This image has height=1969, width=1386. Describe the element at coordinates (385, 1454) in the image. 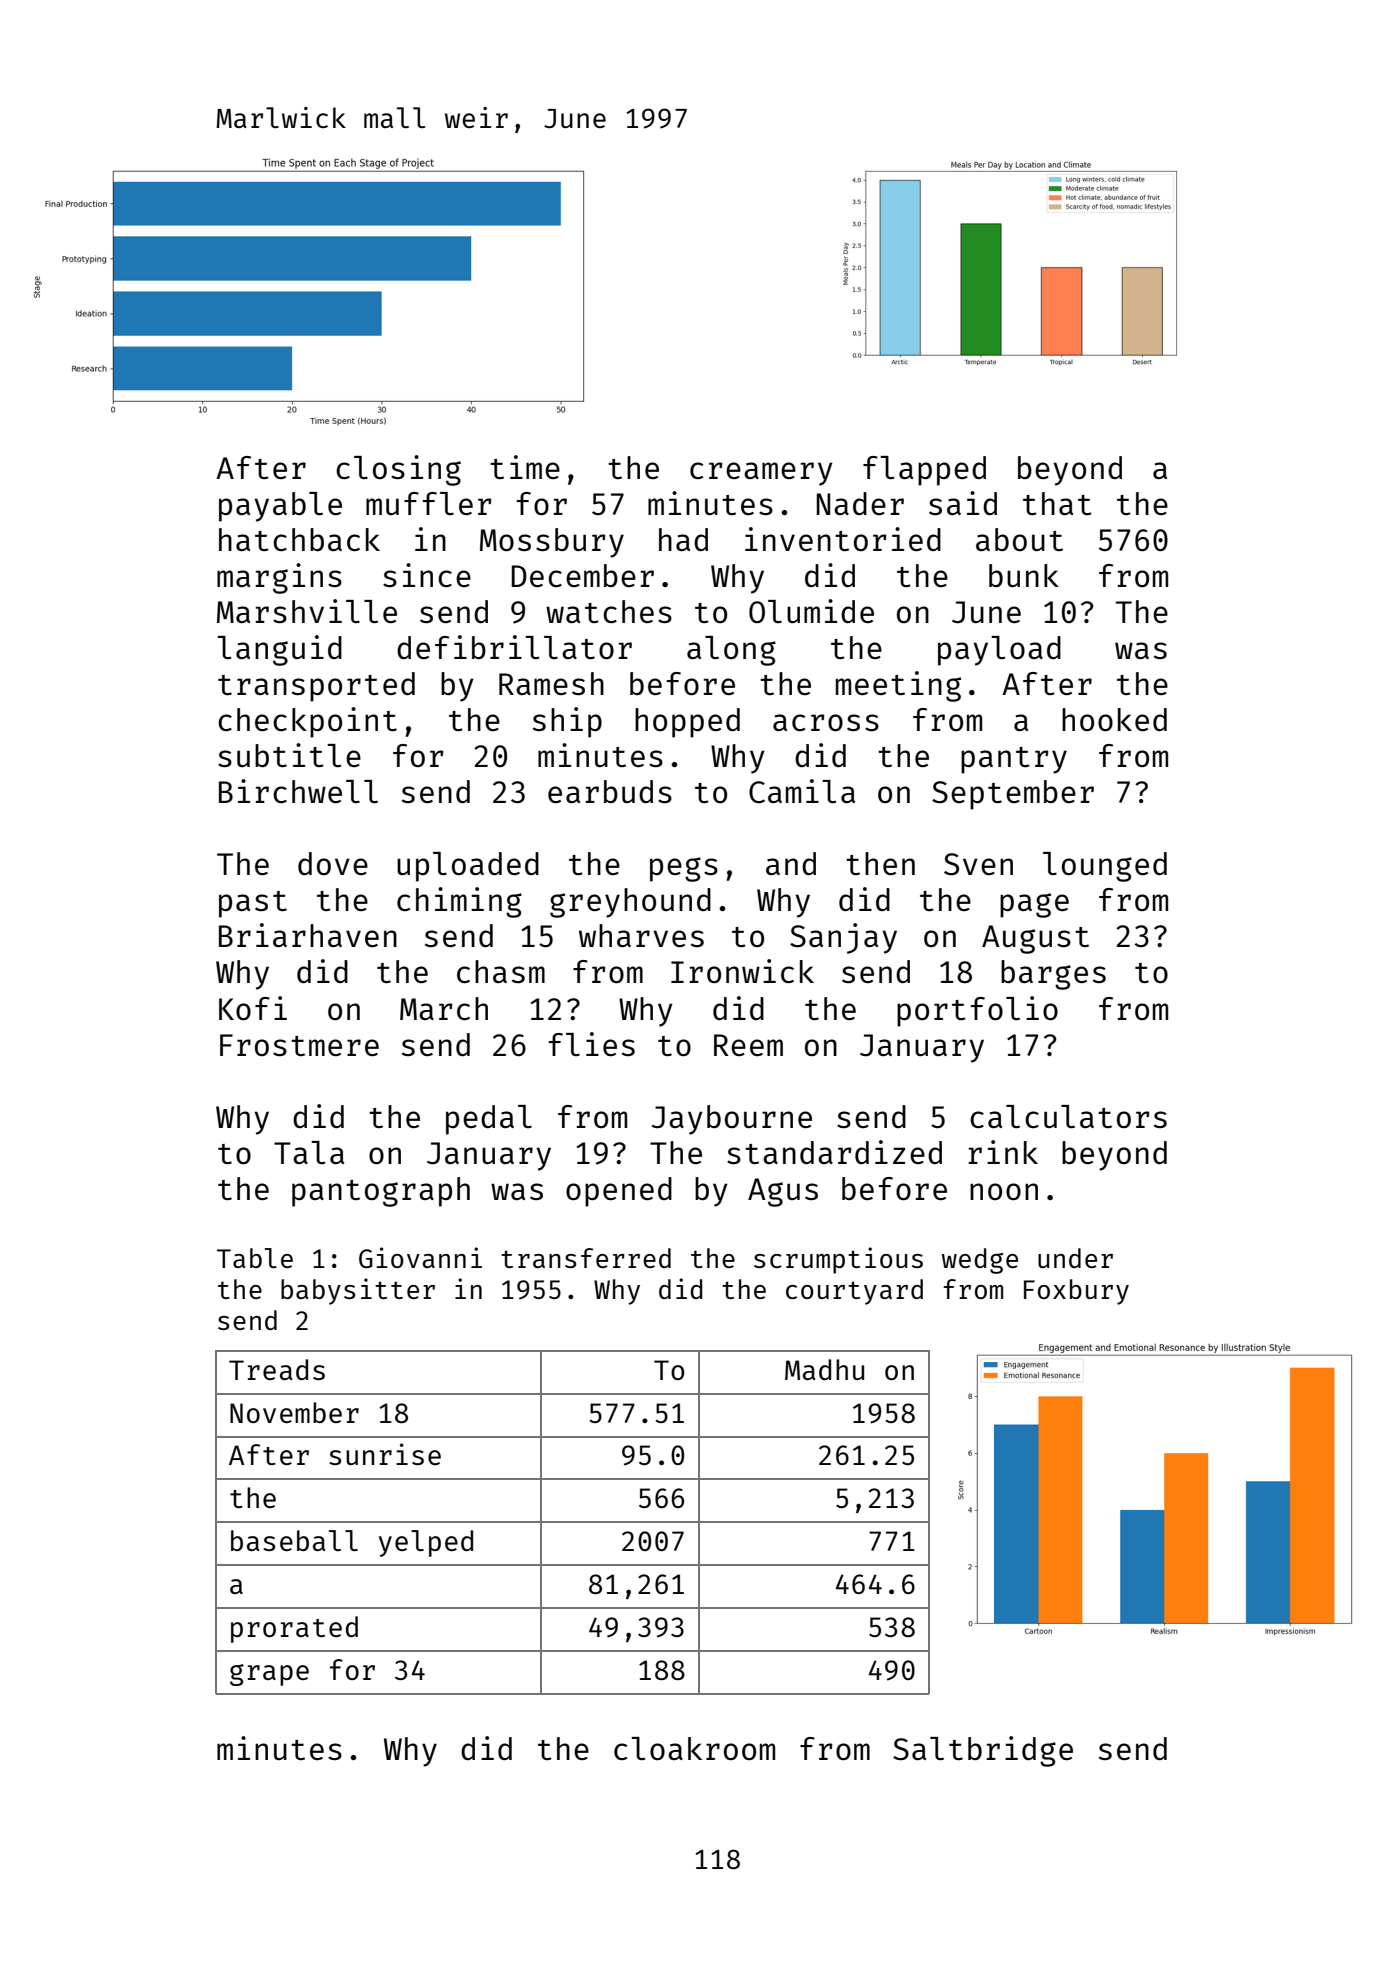

I see `sunrise` at that location.
